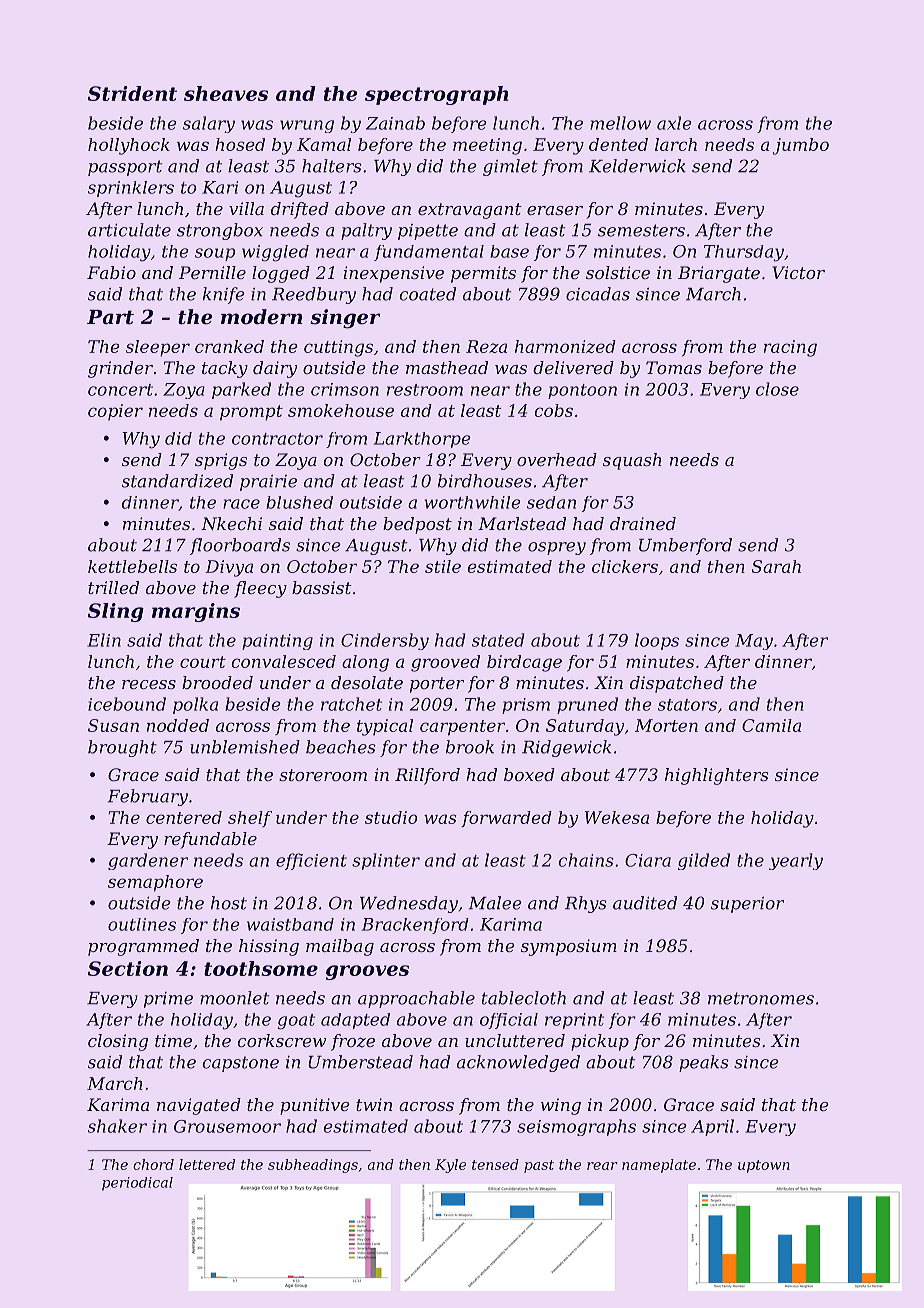 The height and width of the screenshot is (1308, 924). Describe the element at coordinates (120, 390) in the screenshot. I see `concert` at that location.
